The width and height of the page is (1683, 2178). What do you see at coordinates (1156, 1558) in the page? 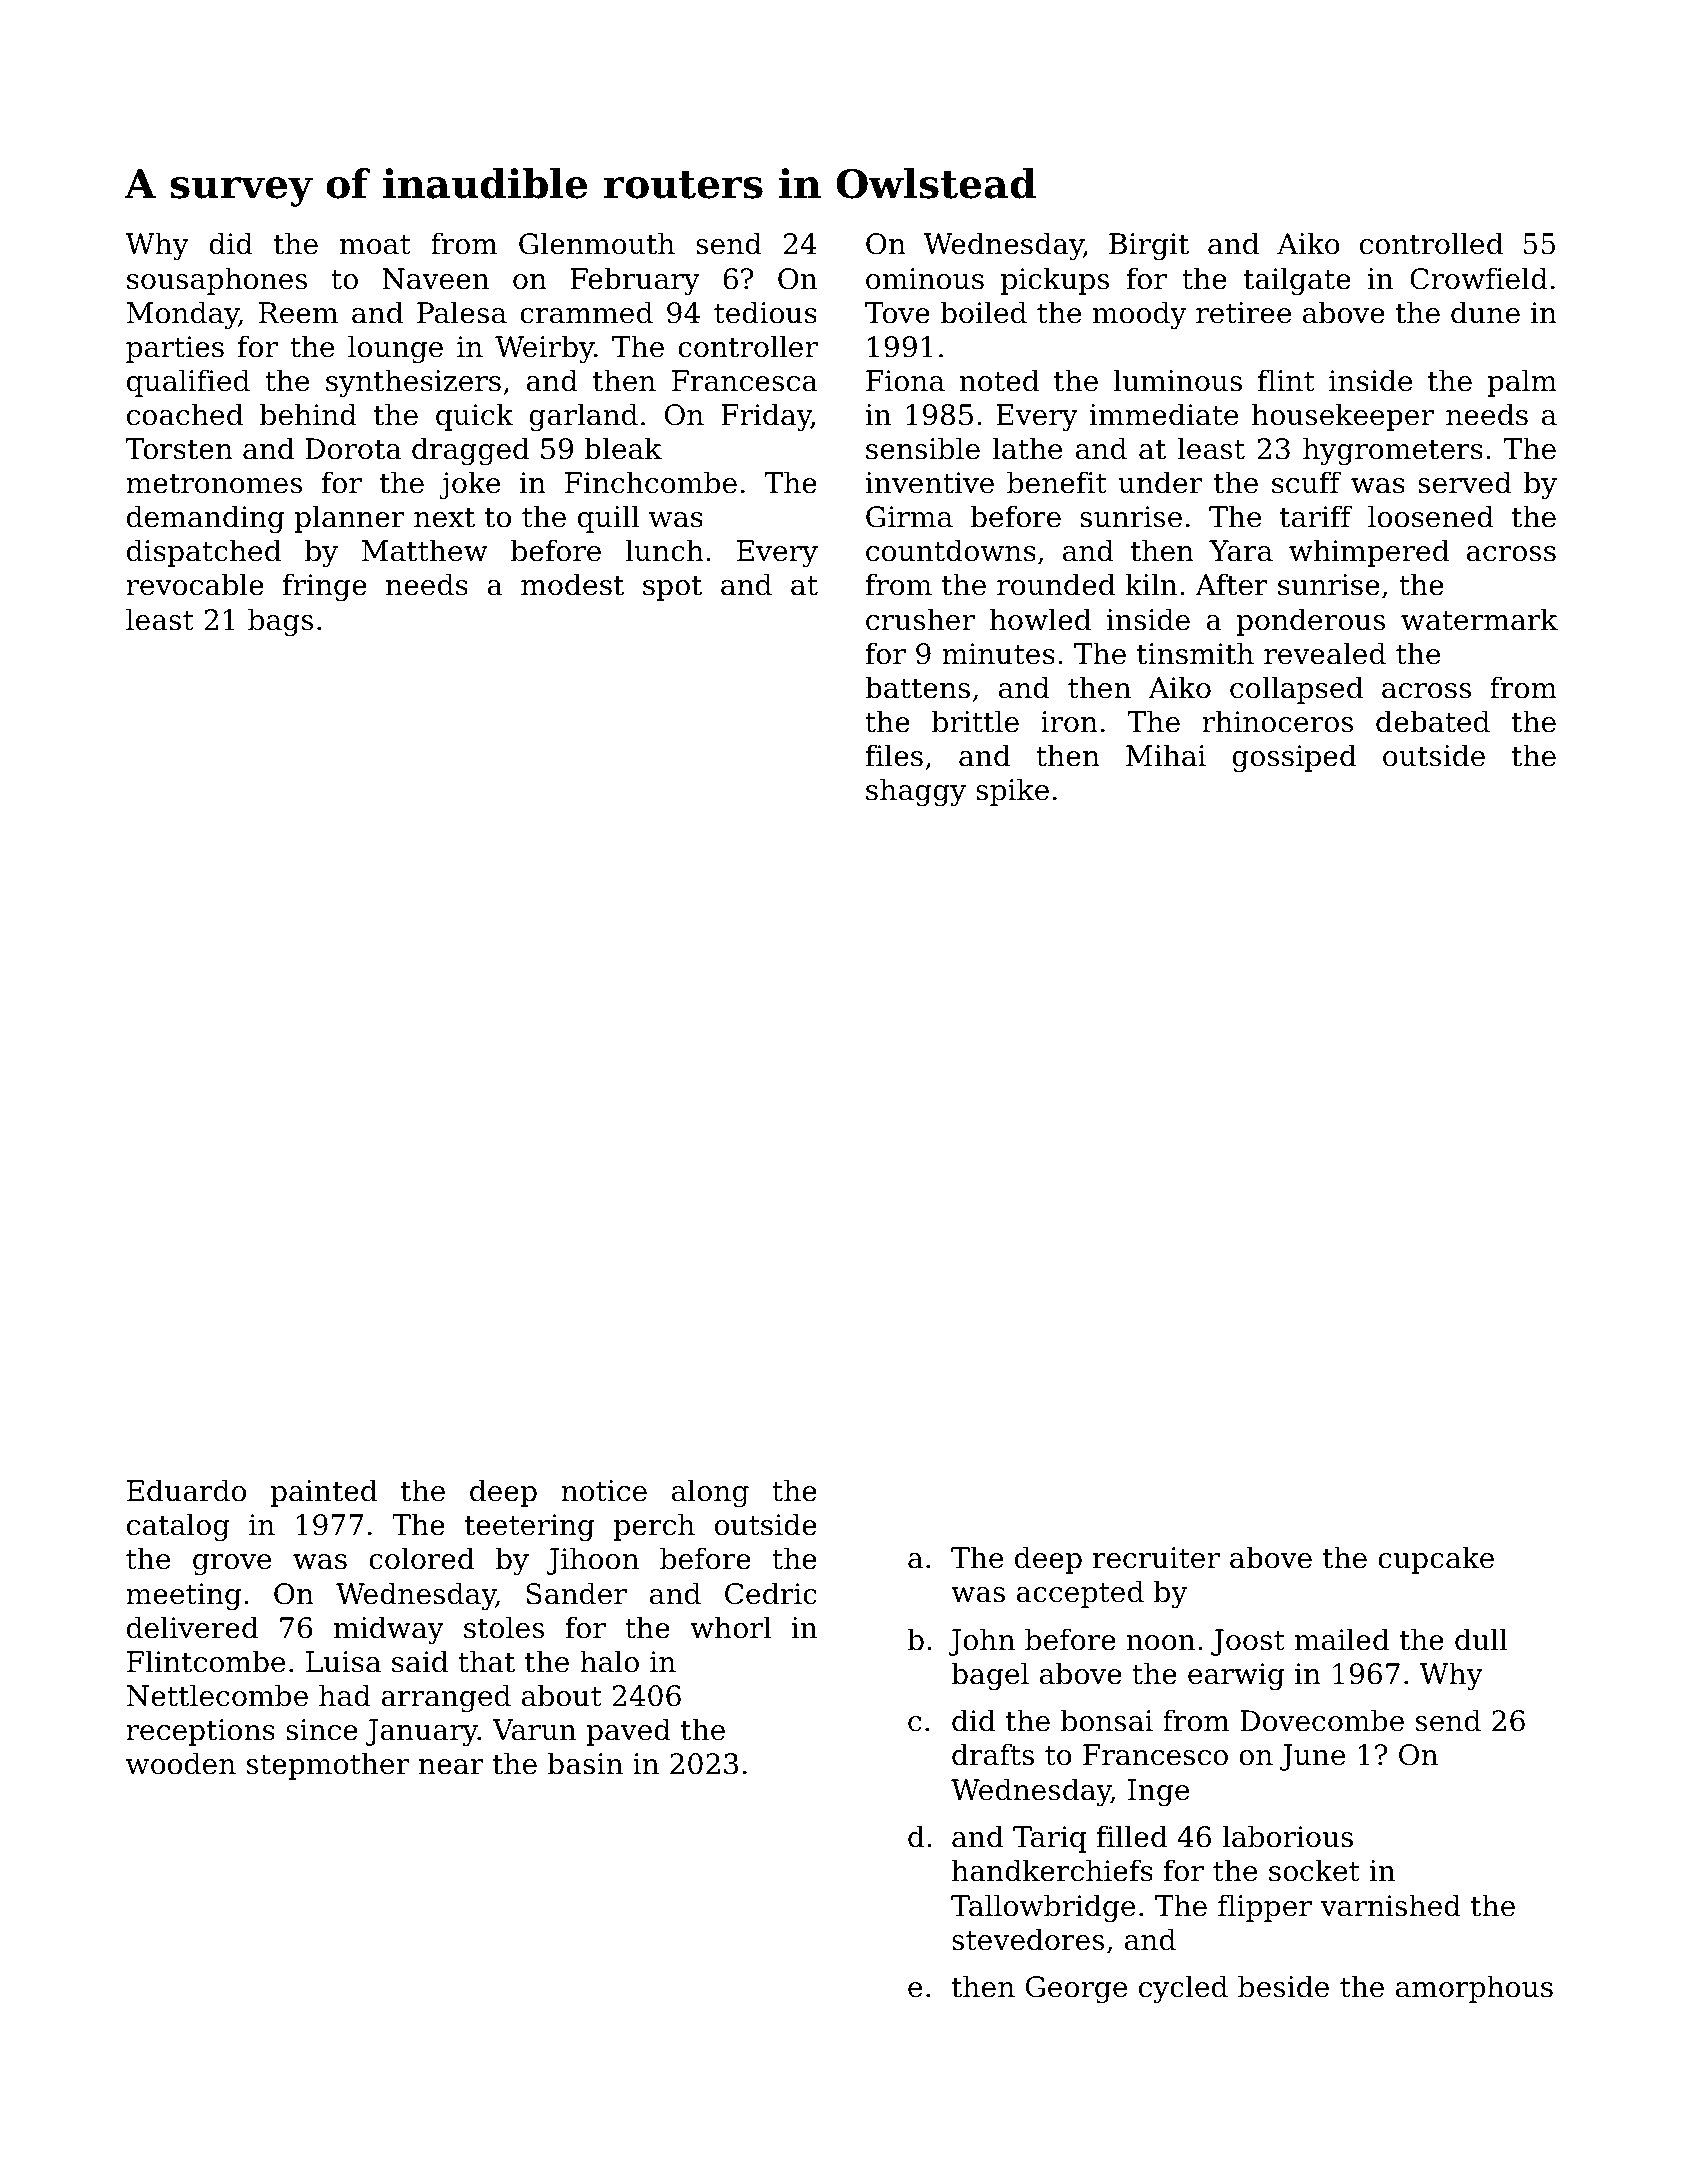
I see `recruiter` at bounding box center [1156, 1558].
